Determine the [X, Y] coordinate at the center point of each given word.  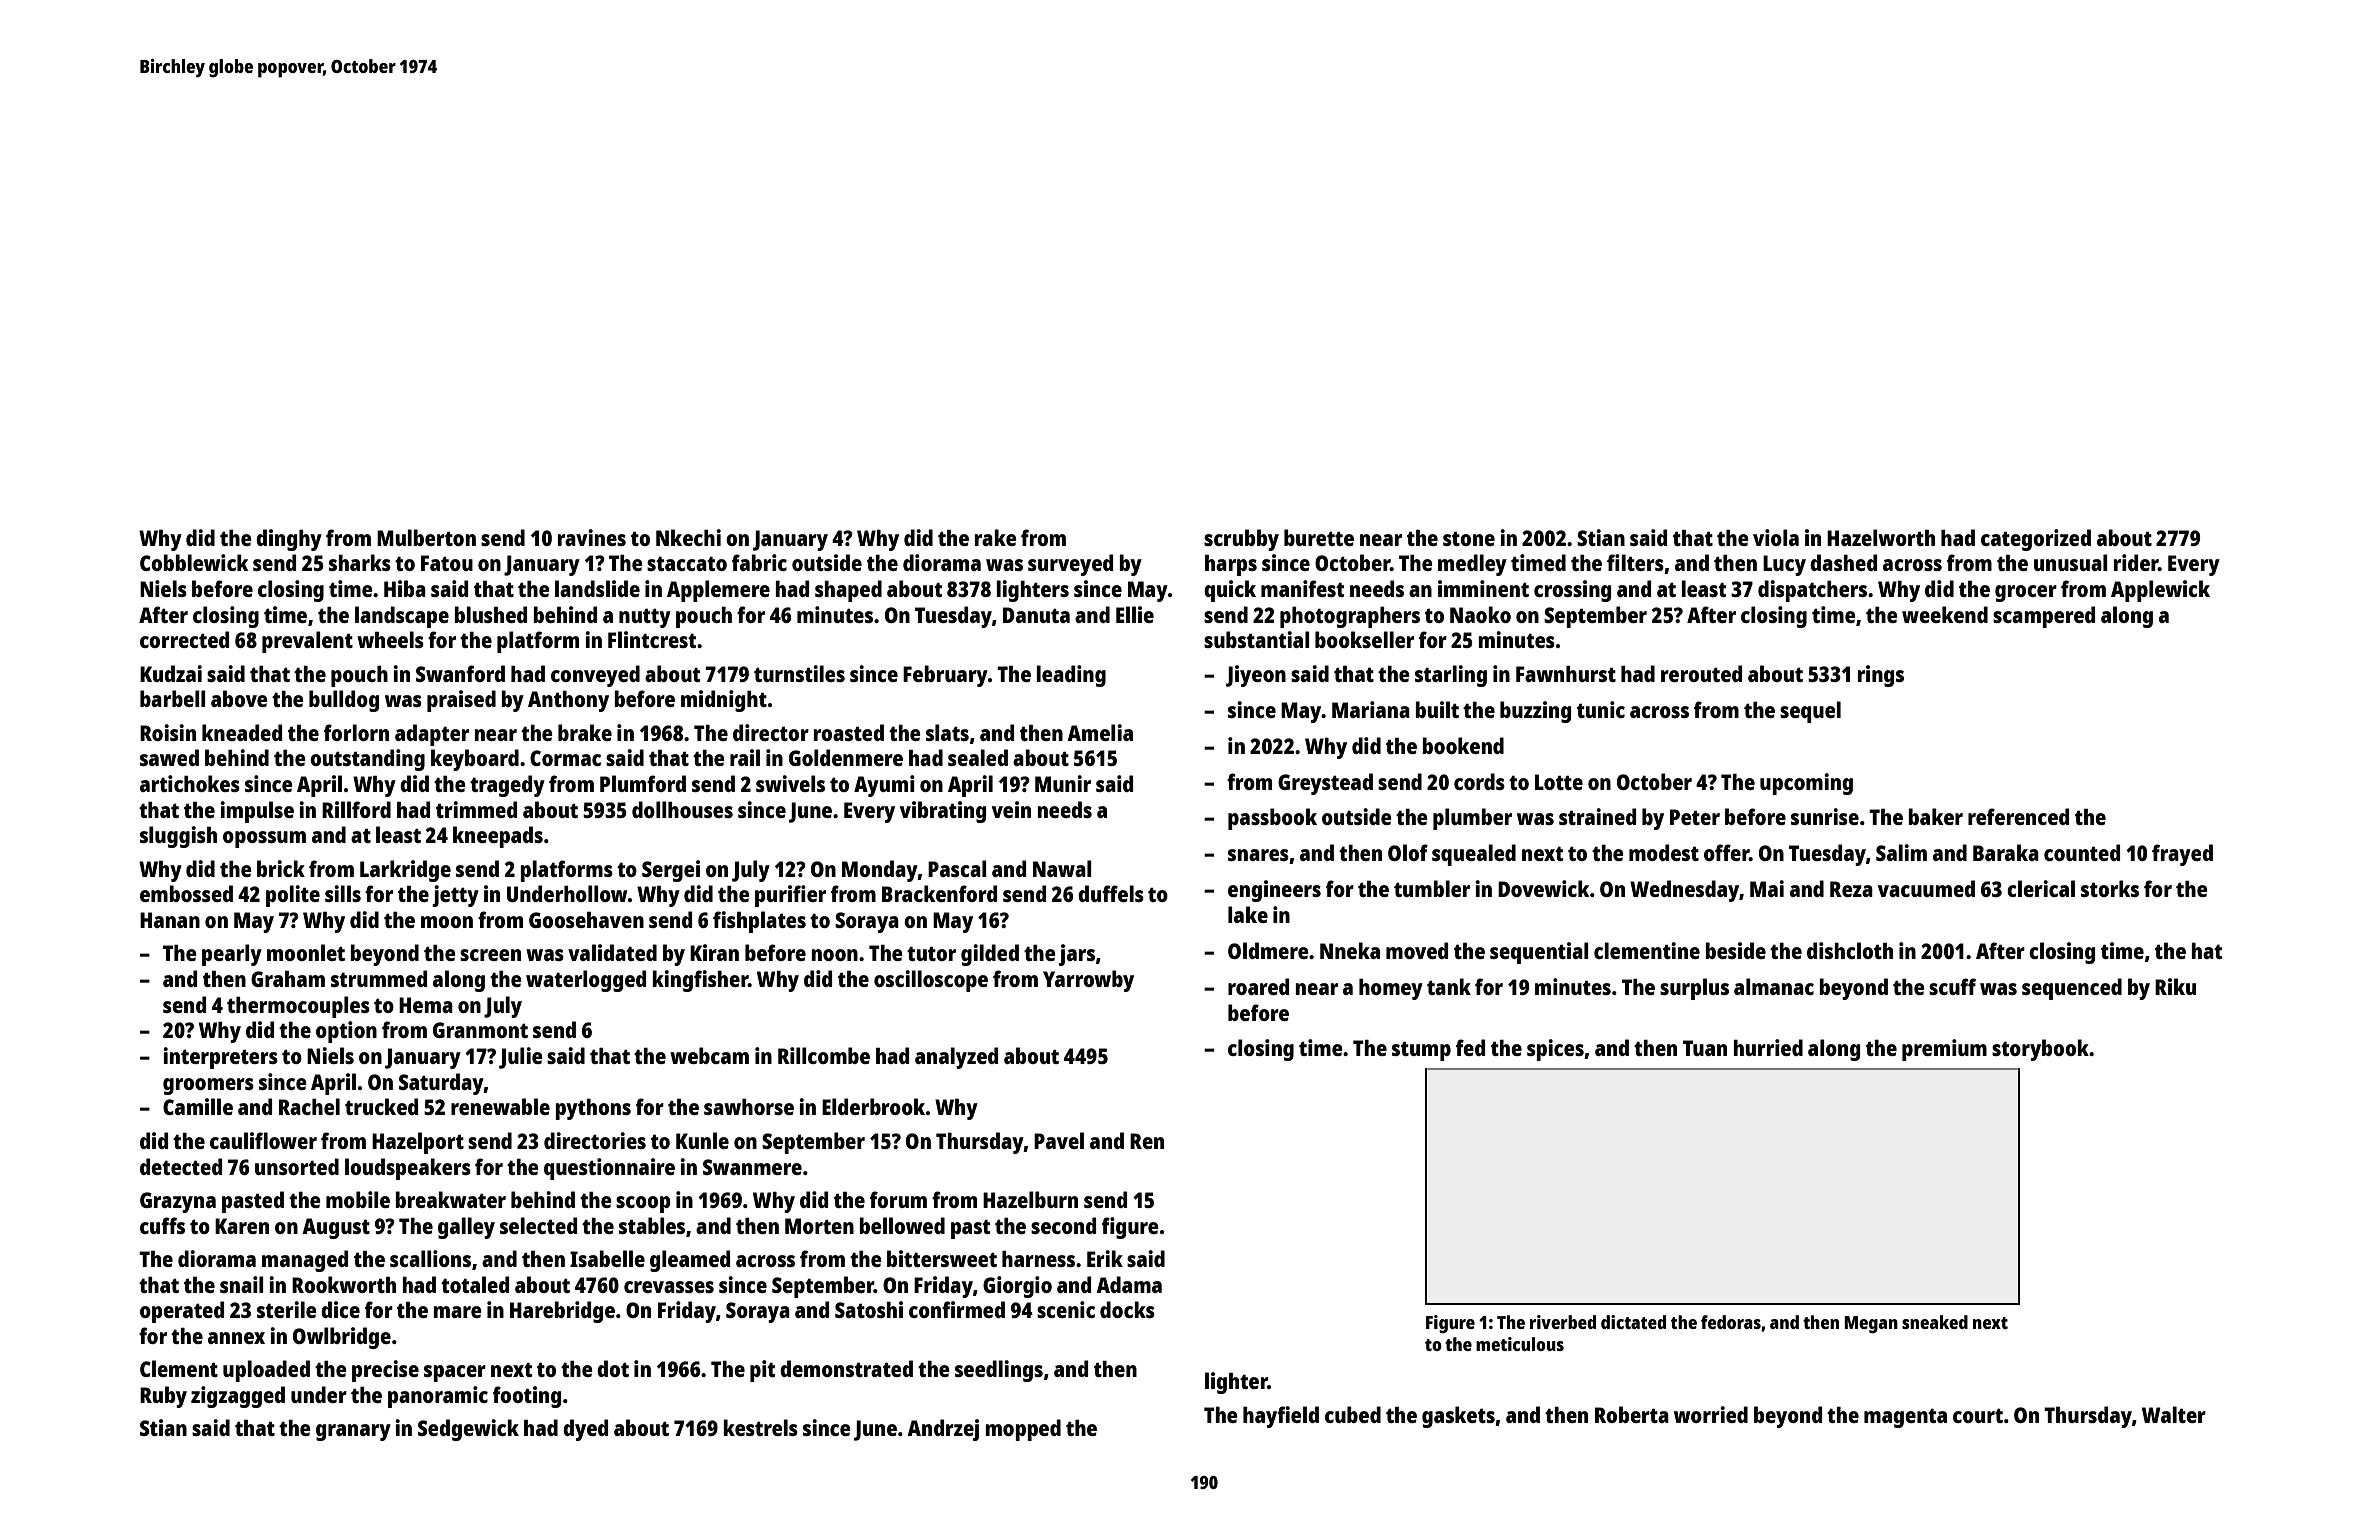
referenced [2018, 816]
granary [353, 1432]
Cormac [565, 758]
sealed [978, 757]
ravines [592, 537]
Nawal [1062, 868]
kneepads [498, 837]
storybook [2040, 1050]
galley [466, 1228]
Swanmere [752, 1167]
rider [2136, 562]
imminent [1483, 588]
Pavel [1059, 1140]
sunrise [1825, 816]
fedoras [1731, 1322]
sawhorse [749, 1107]
